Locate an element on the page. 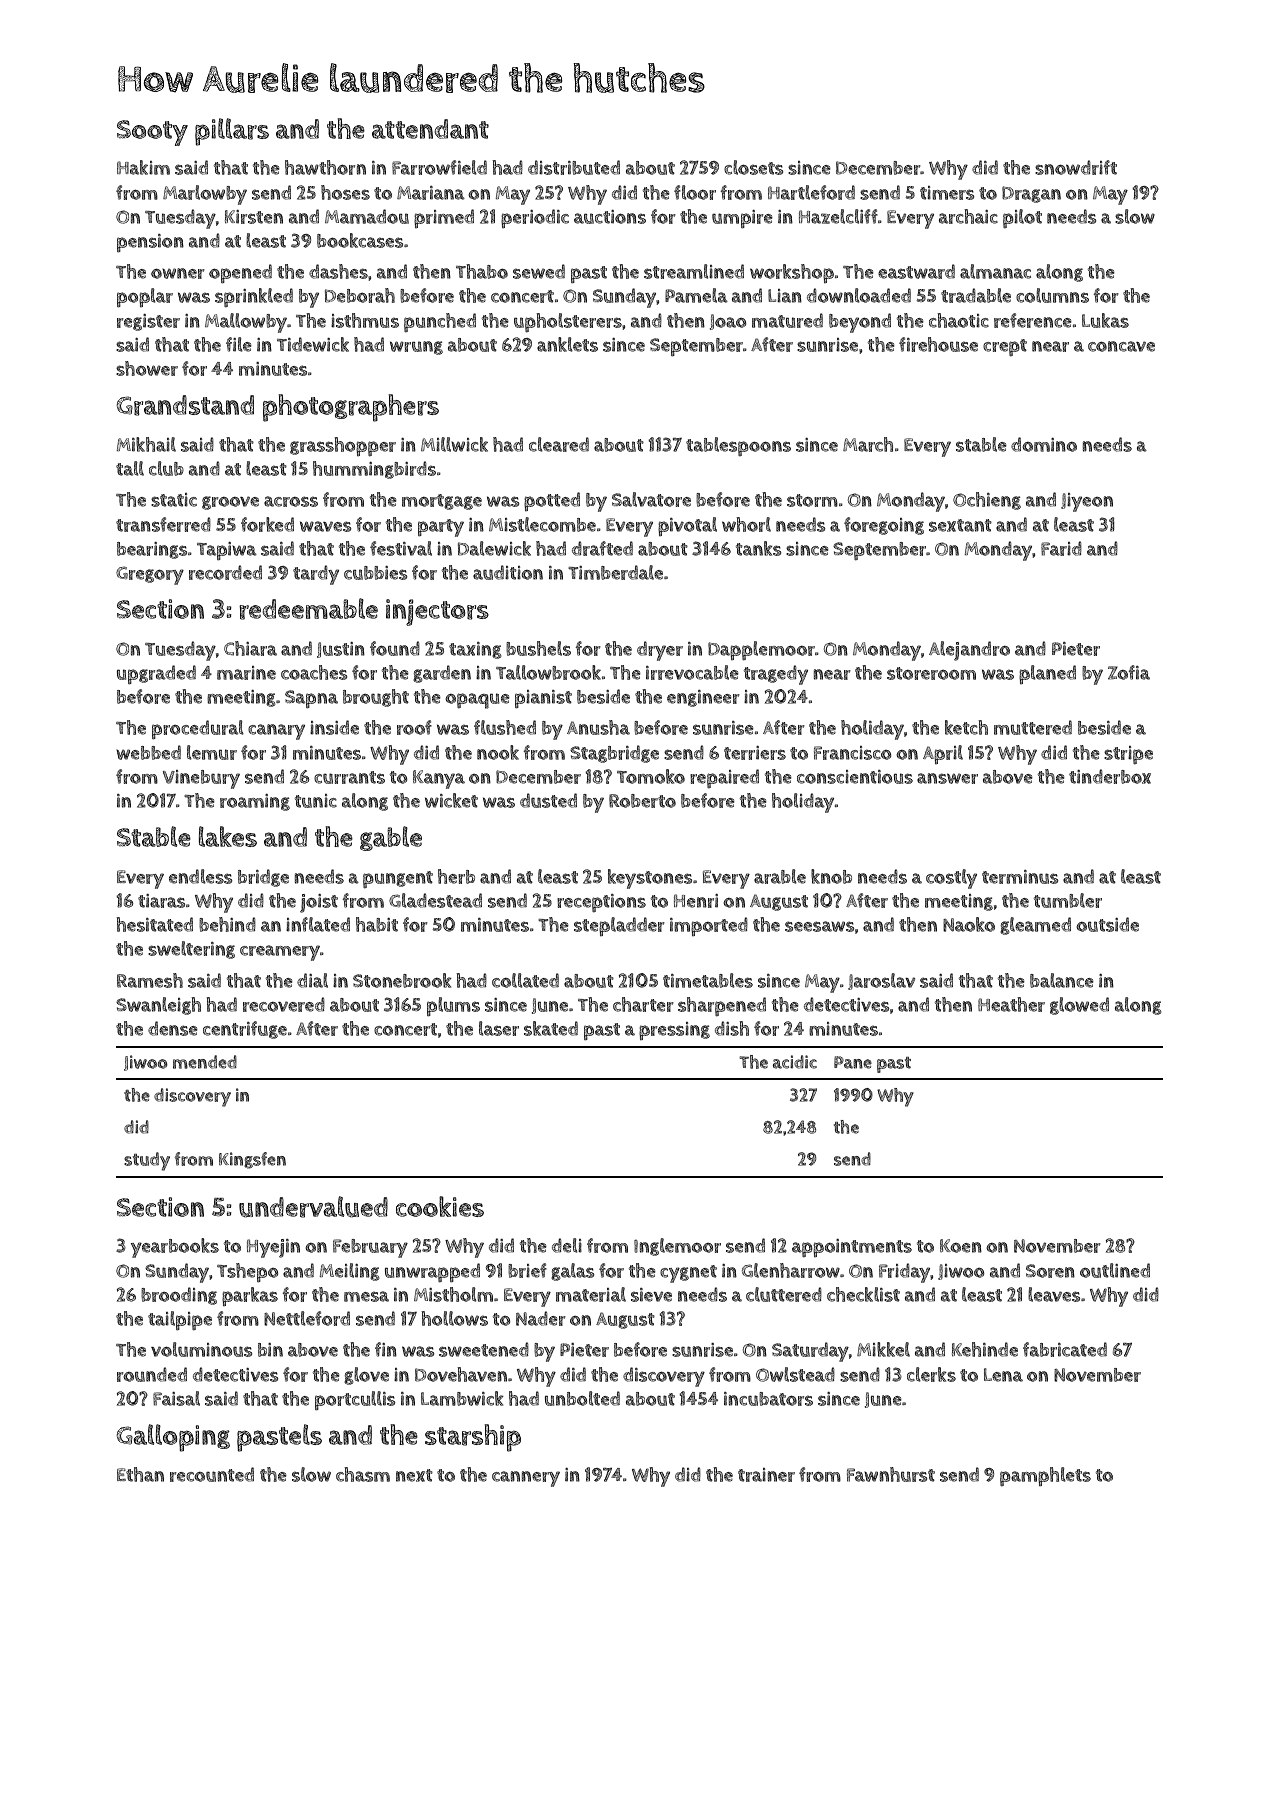 This document has width=1279, height=1809. deli is located at coordinates (567, 1245).
